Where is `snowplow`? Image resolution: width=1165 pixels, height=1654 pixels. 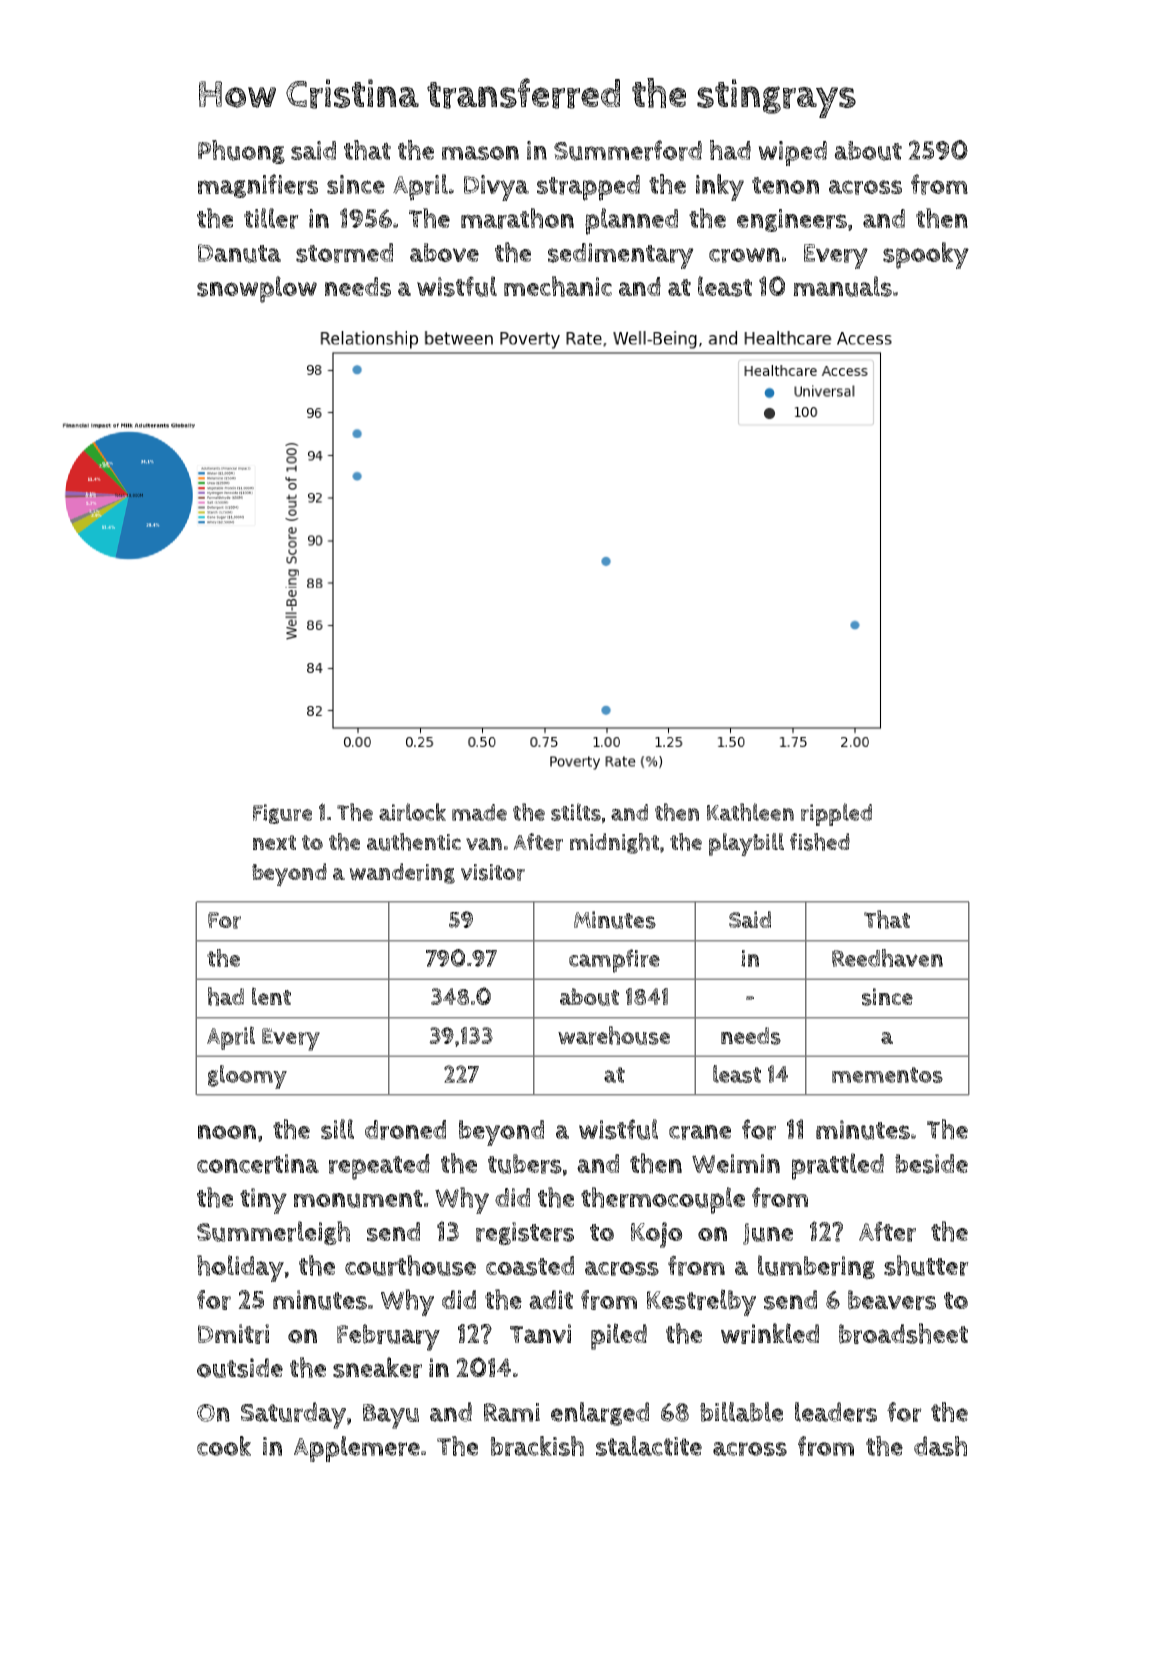
snowplow is located at coordinates (257, 289).
